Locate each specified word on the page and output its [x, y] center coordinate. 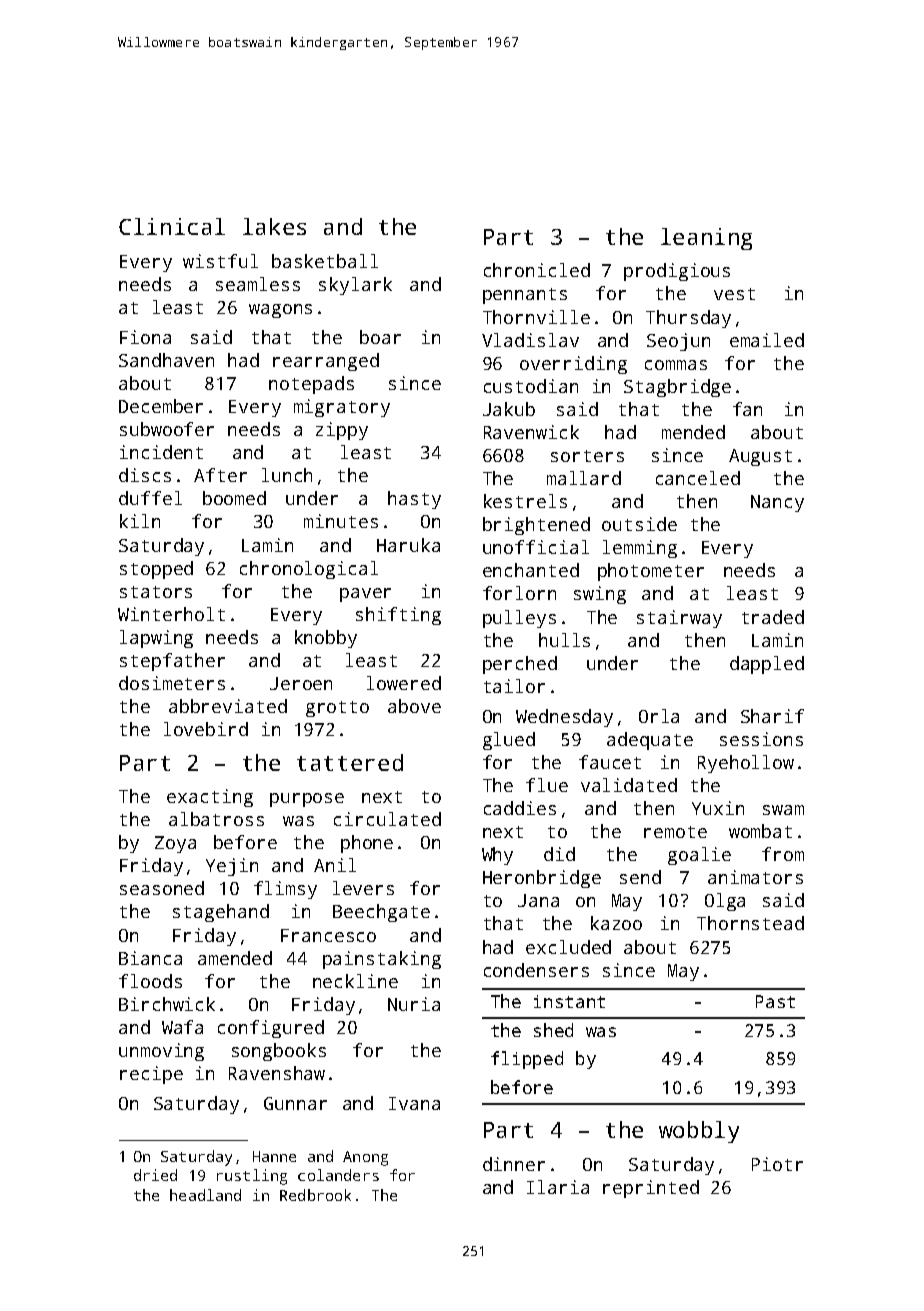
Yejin [232, 867]
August [760, 457]
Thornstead [750, 923]
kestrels [525, 501]
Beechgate [381, 913]
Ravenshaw [277, 1073]
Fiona [145, 337]
